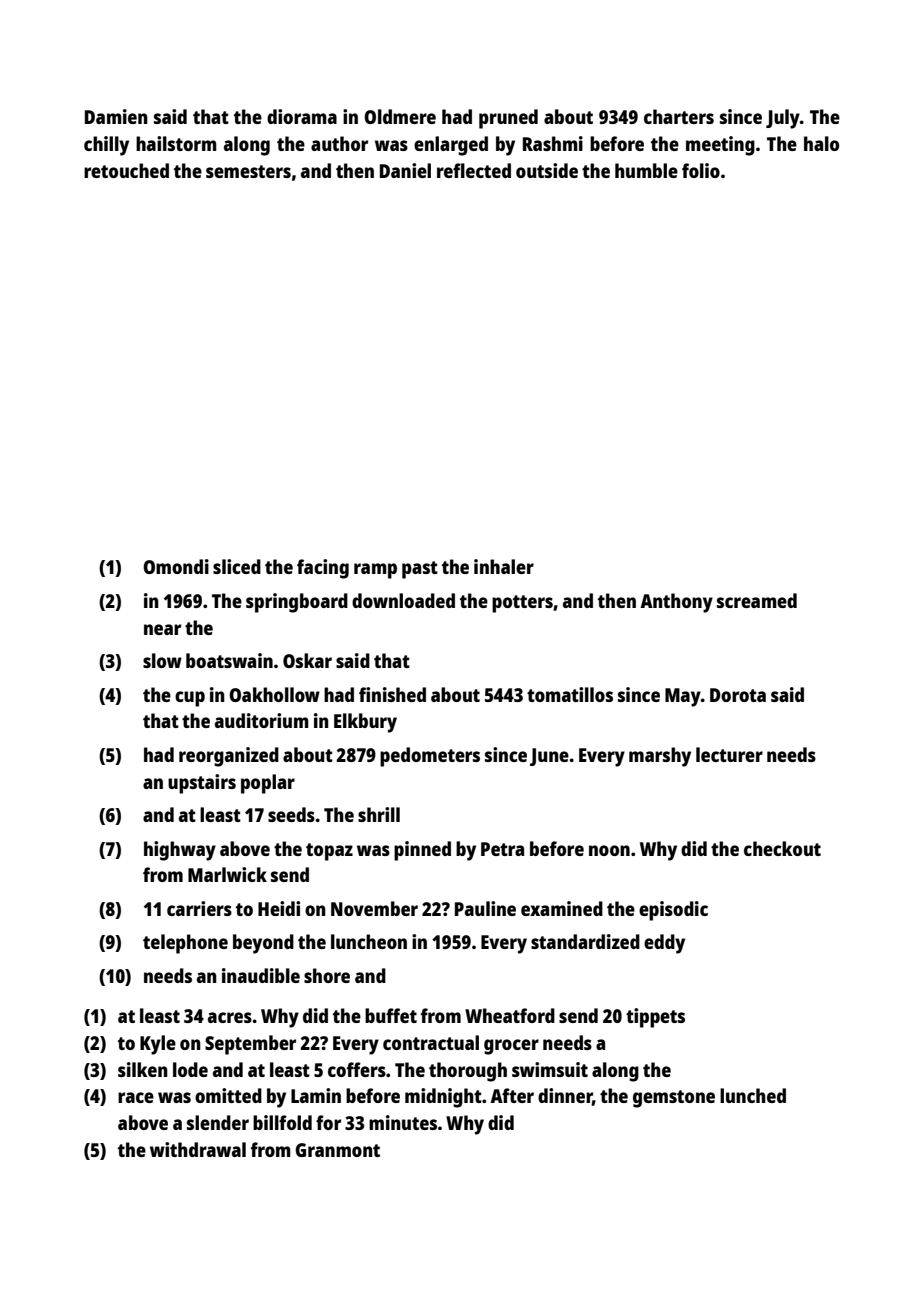 The width and height of the document is (924, 1314). What do you see at coordinates (116, 116) in the document?
I see `Damien` at bounding box center [116, 116].
